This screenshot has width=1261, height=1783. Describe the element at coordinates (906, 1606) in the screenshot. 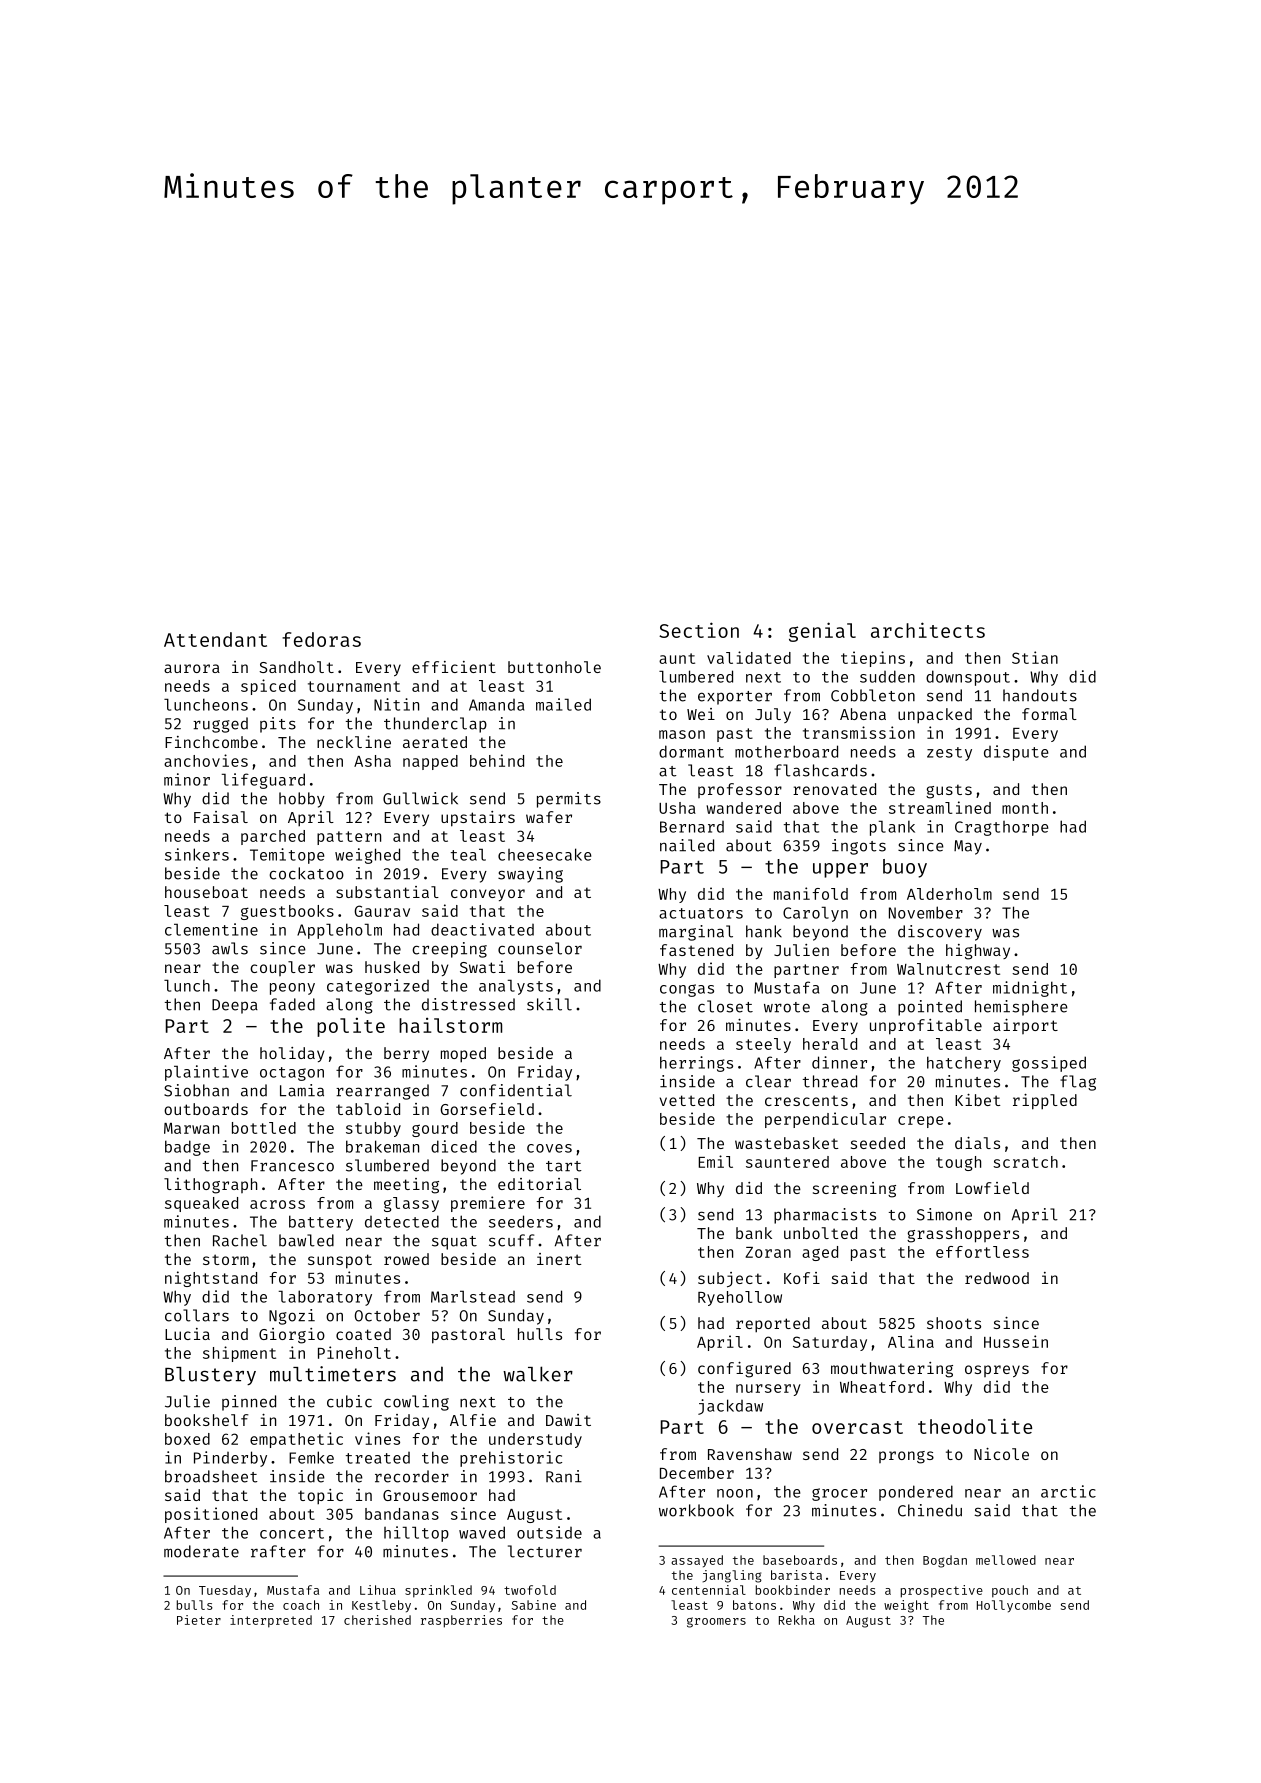

I see `weight` at that location.
